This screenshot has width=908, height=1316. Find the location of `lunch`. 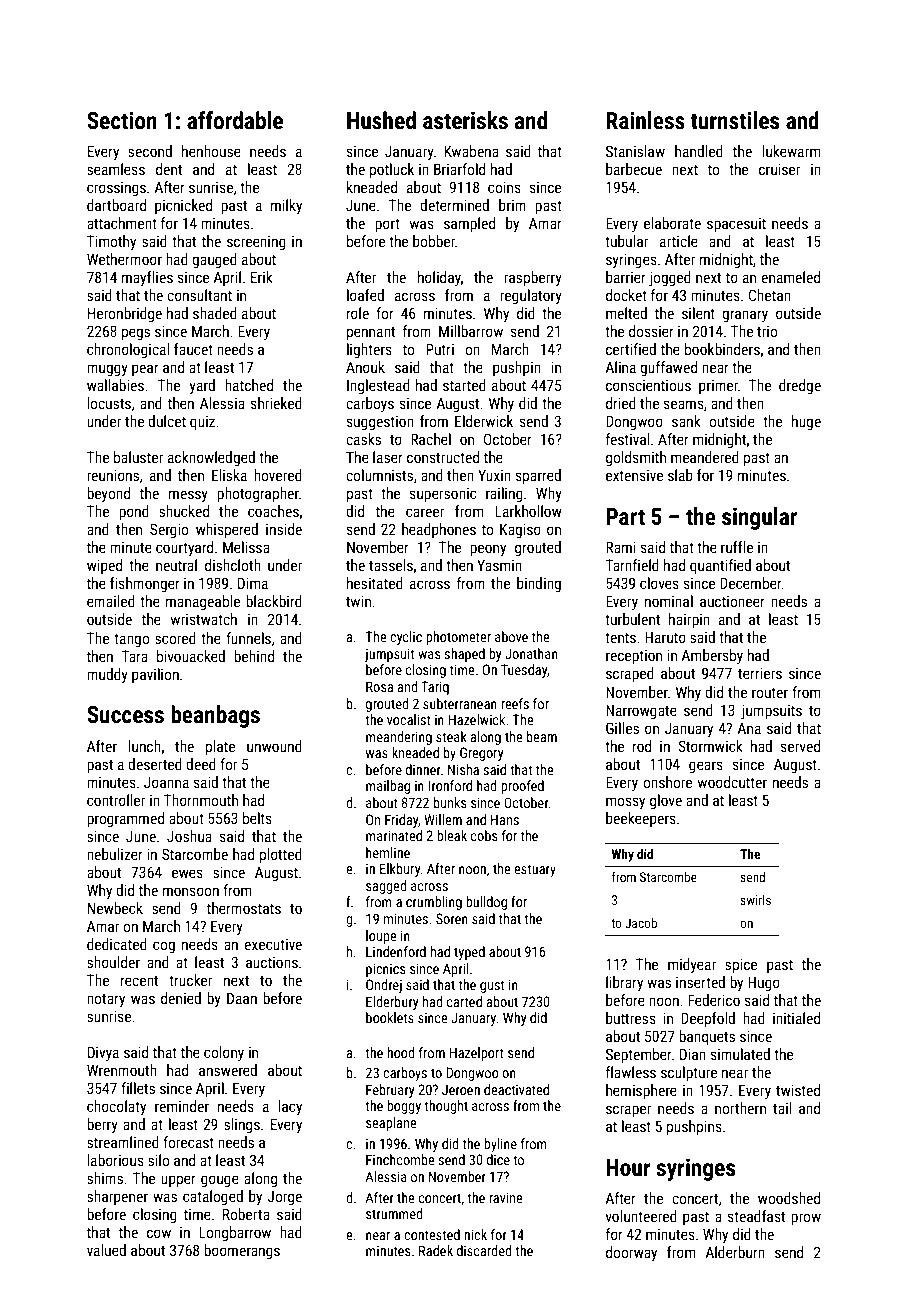

lunch is located at coordinates (144, 746).
